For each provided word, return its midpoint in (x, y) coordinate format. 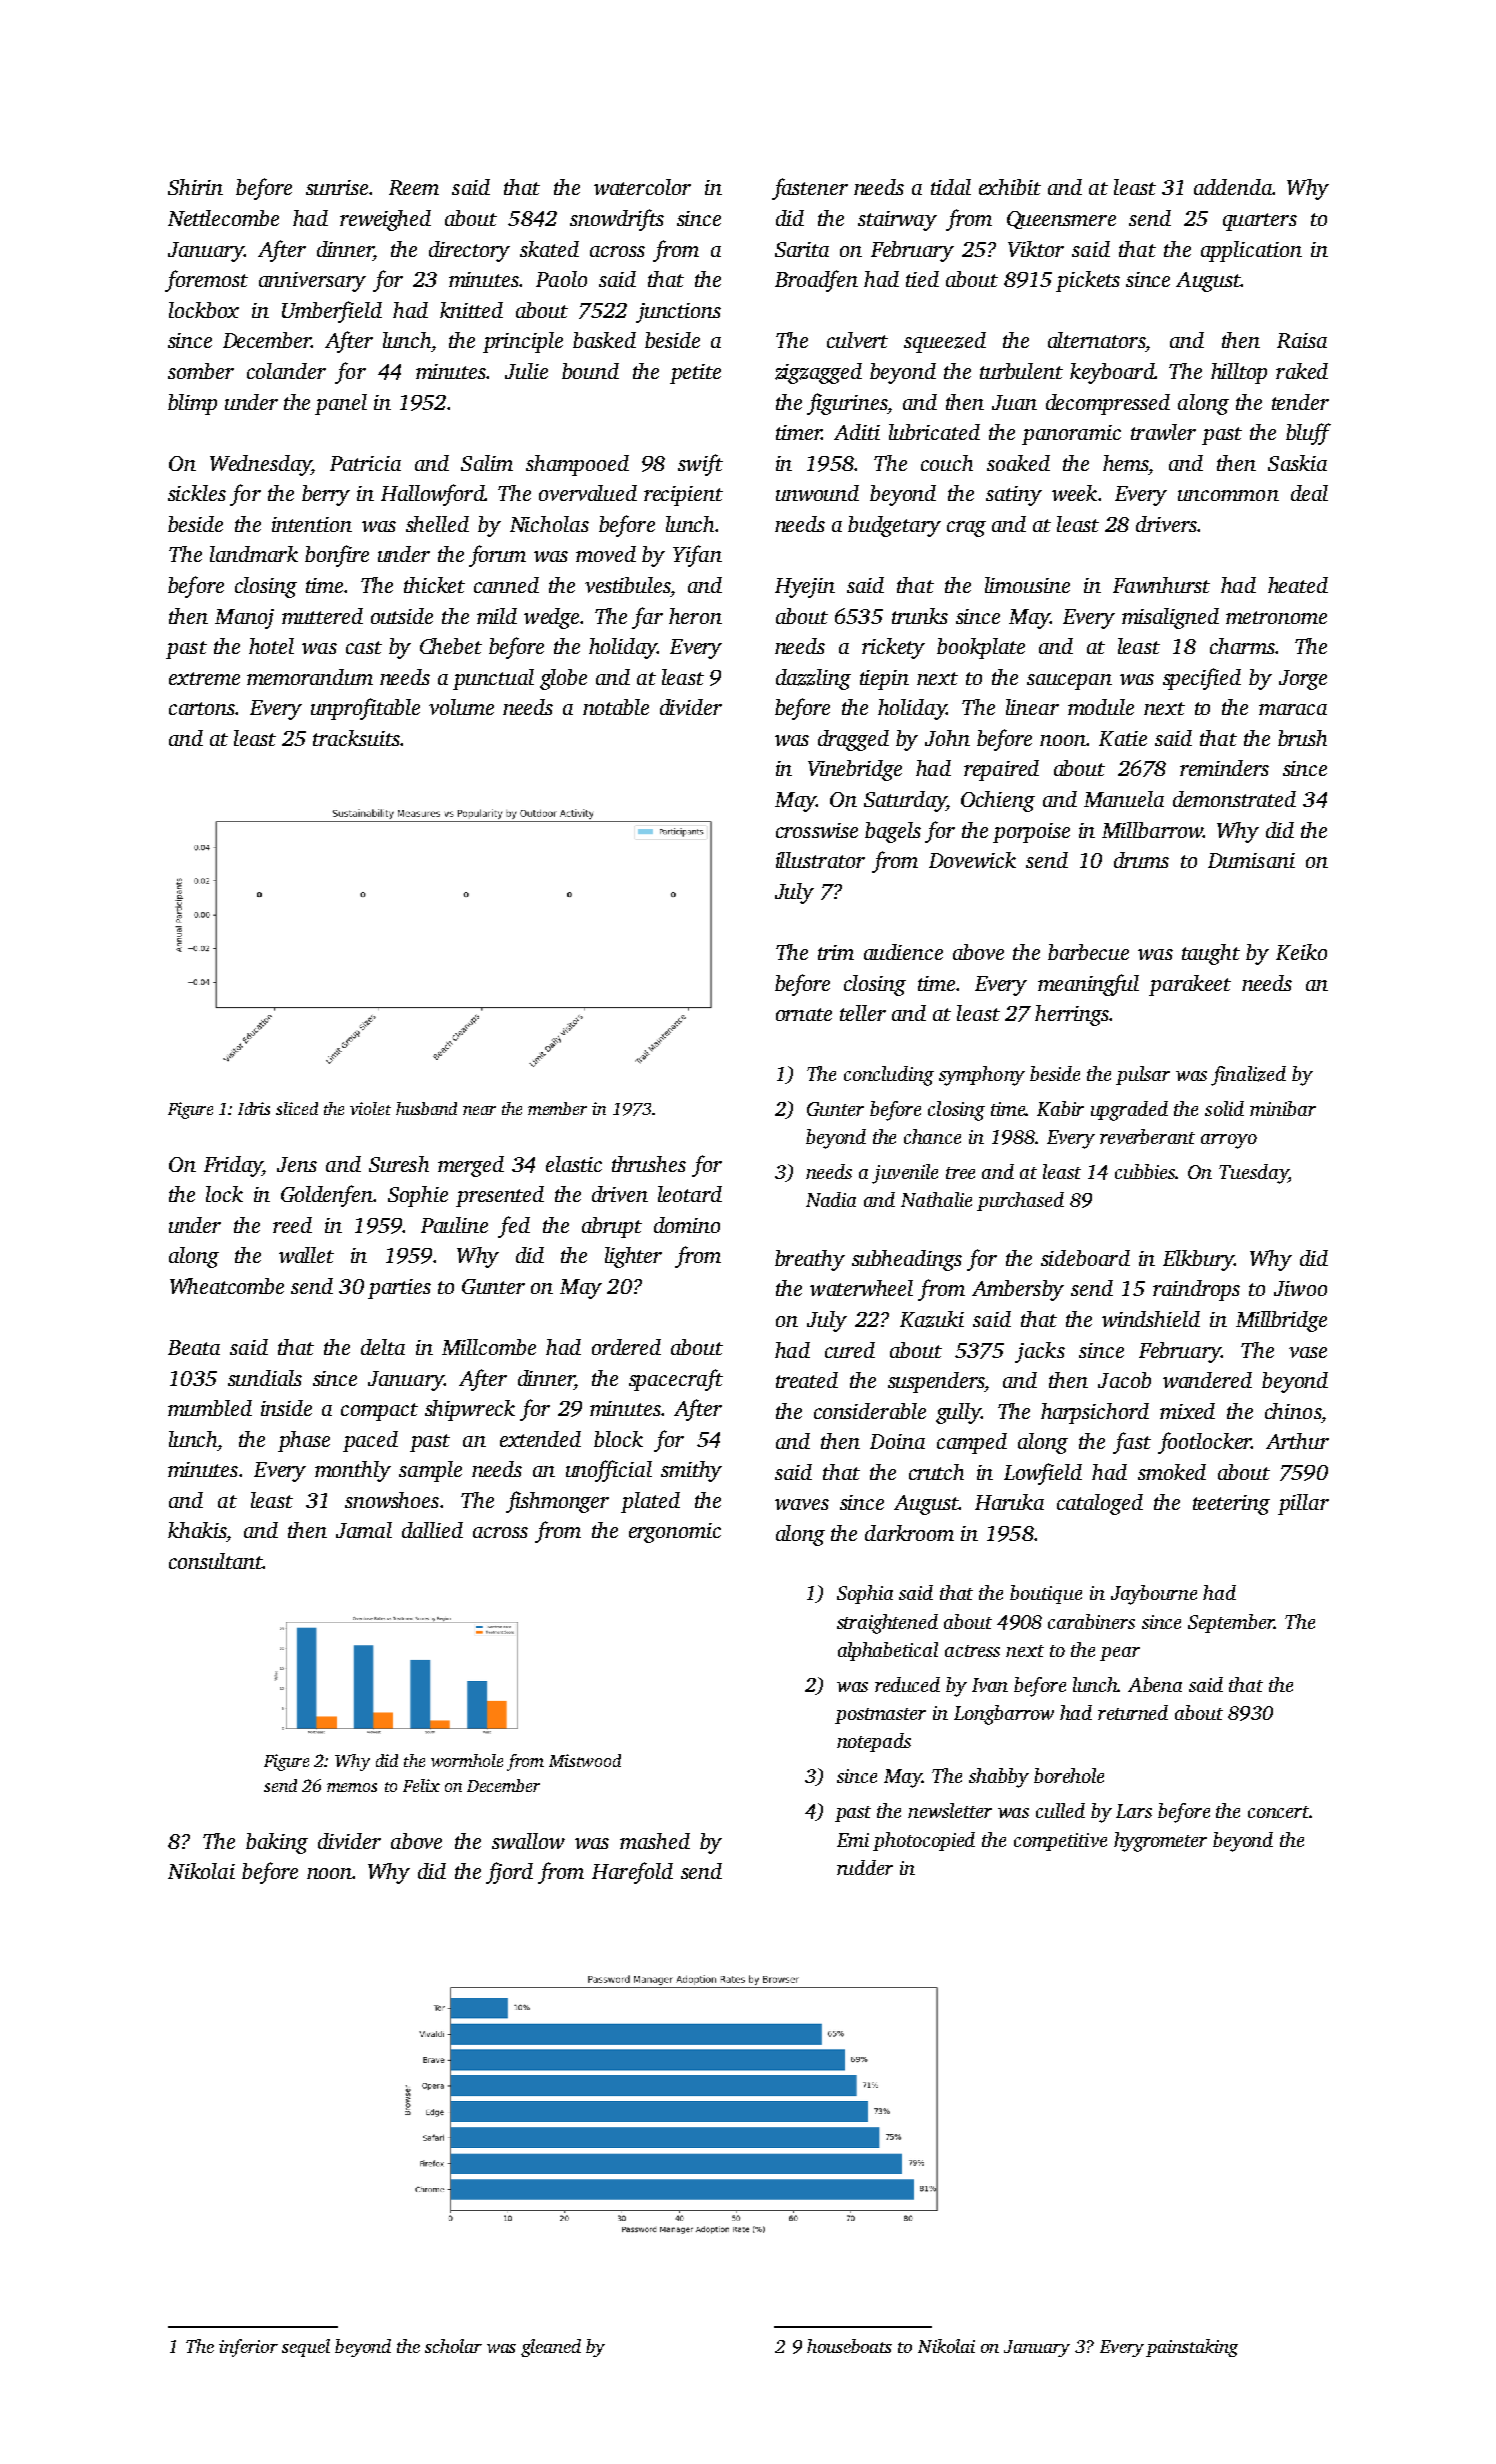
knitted (471, 310)
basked (604, 340)
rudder (865, 1867)
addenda (1233, 187)
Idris (254, 1108)
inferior (248, 2348)
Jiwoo (1300, 1288)
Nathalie (936, 1199)
